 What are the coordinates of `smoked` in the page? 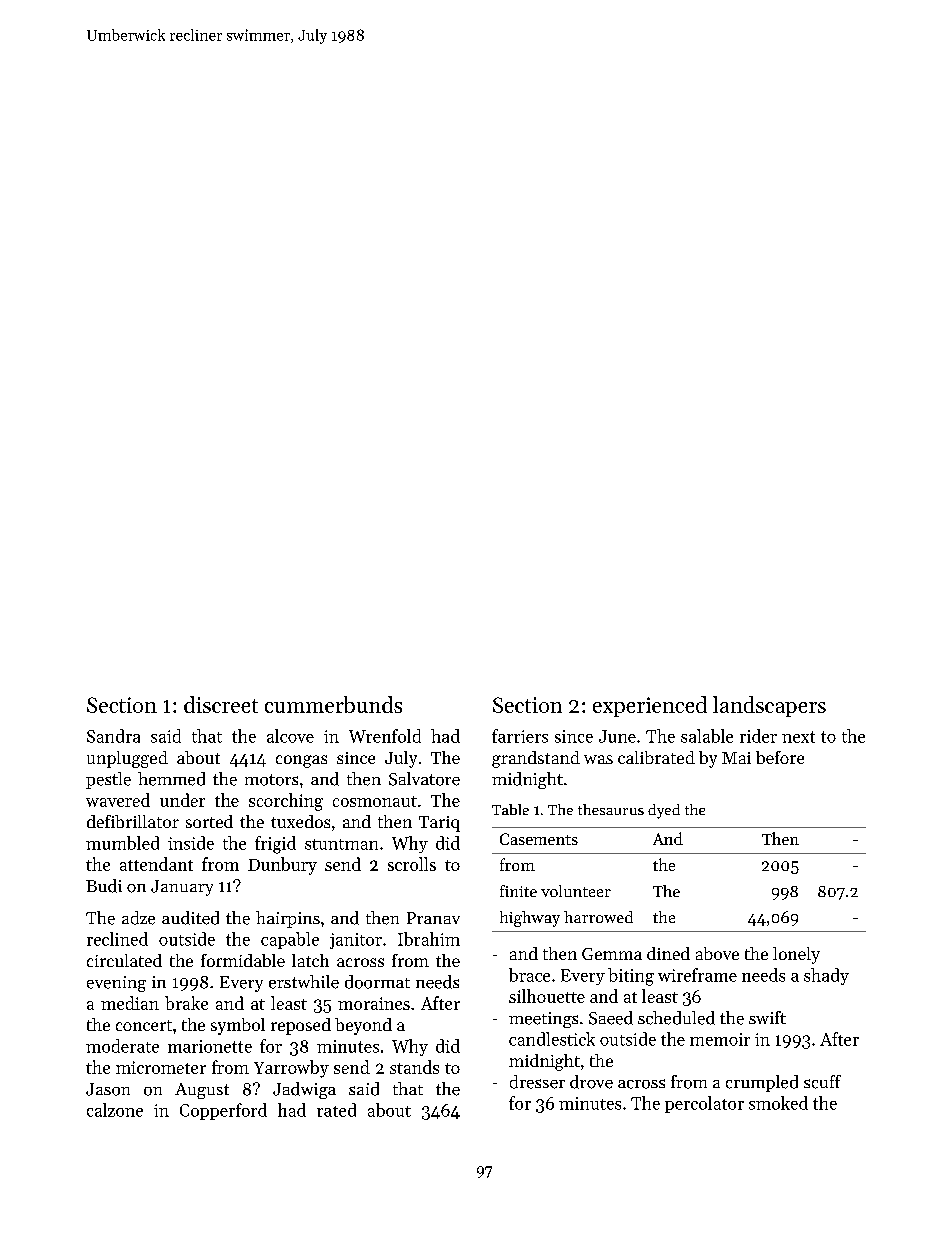 It's located at (778, 1103).
